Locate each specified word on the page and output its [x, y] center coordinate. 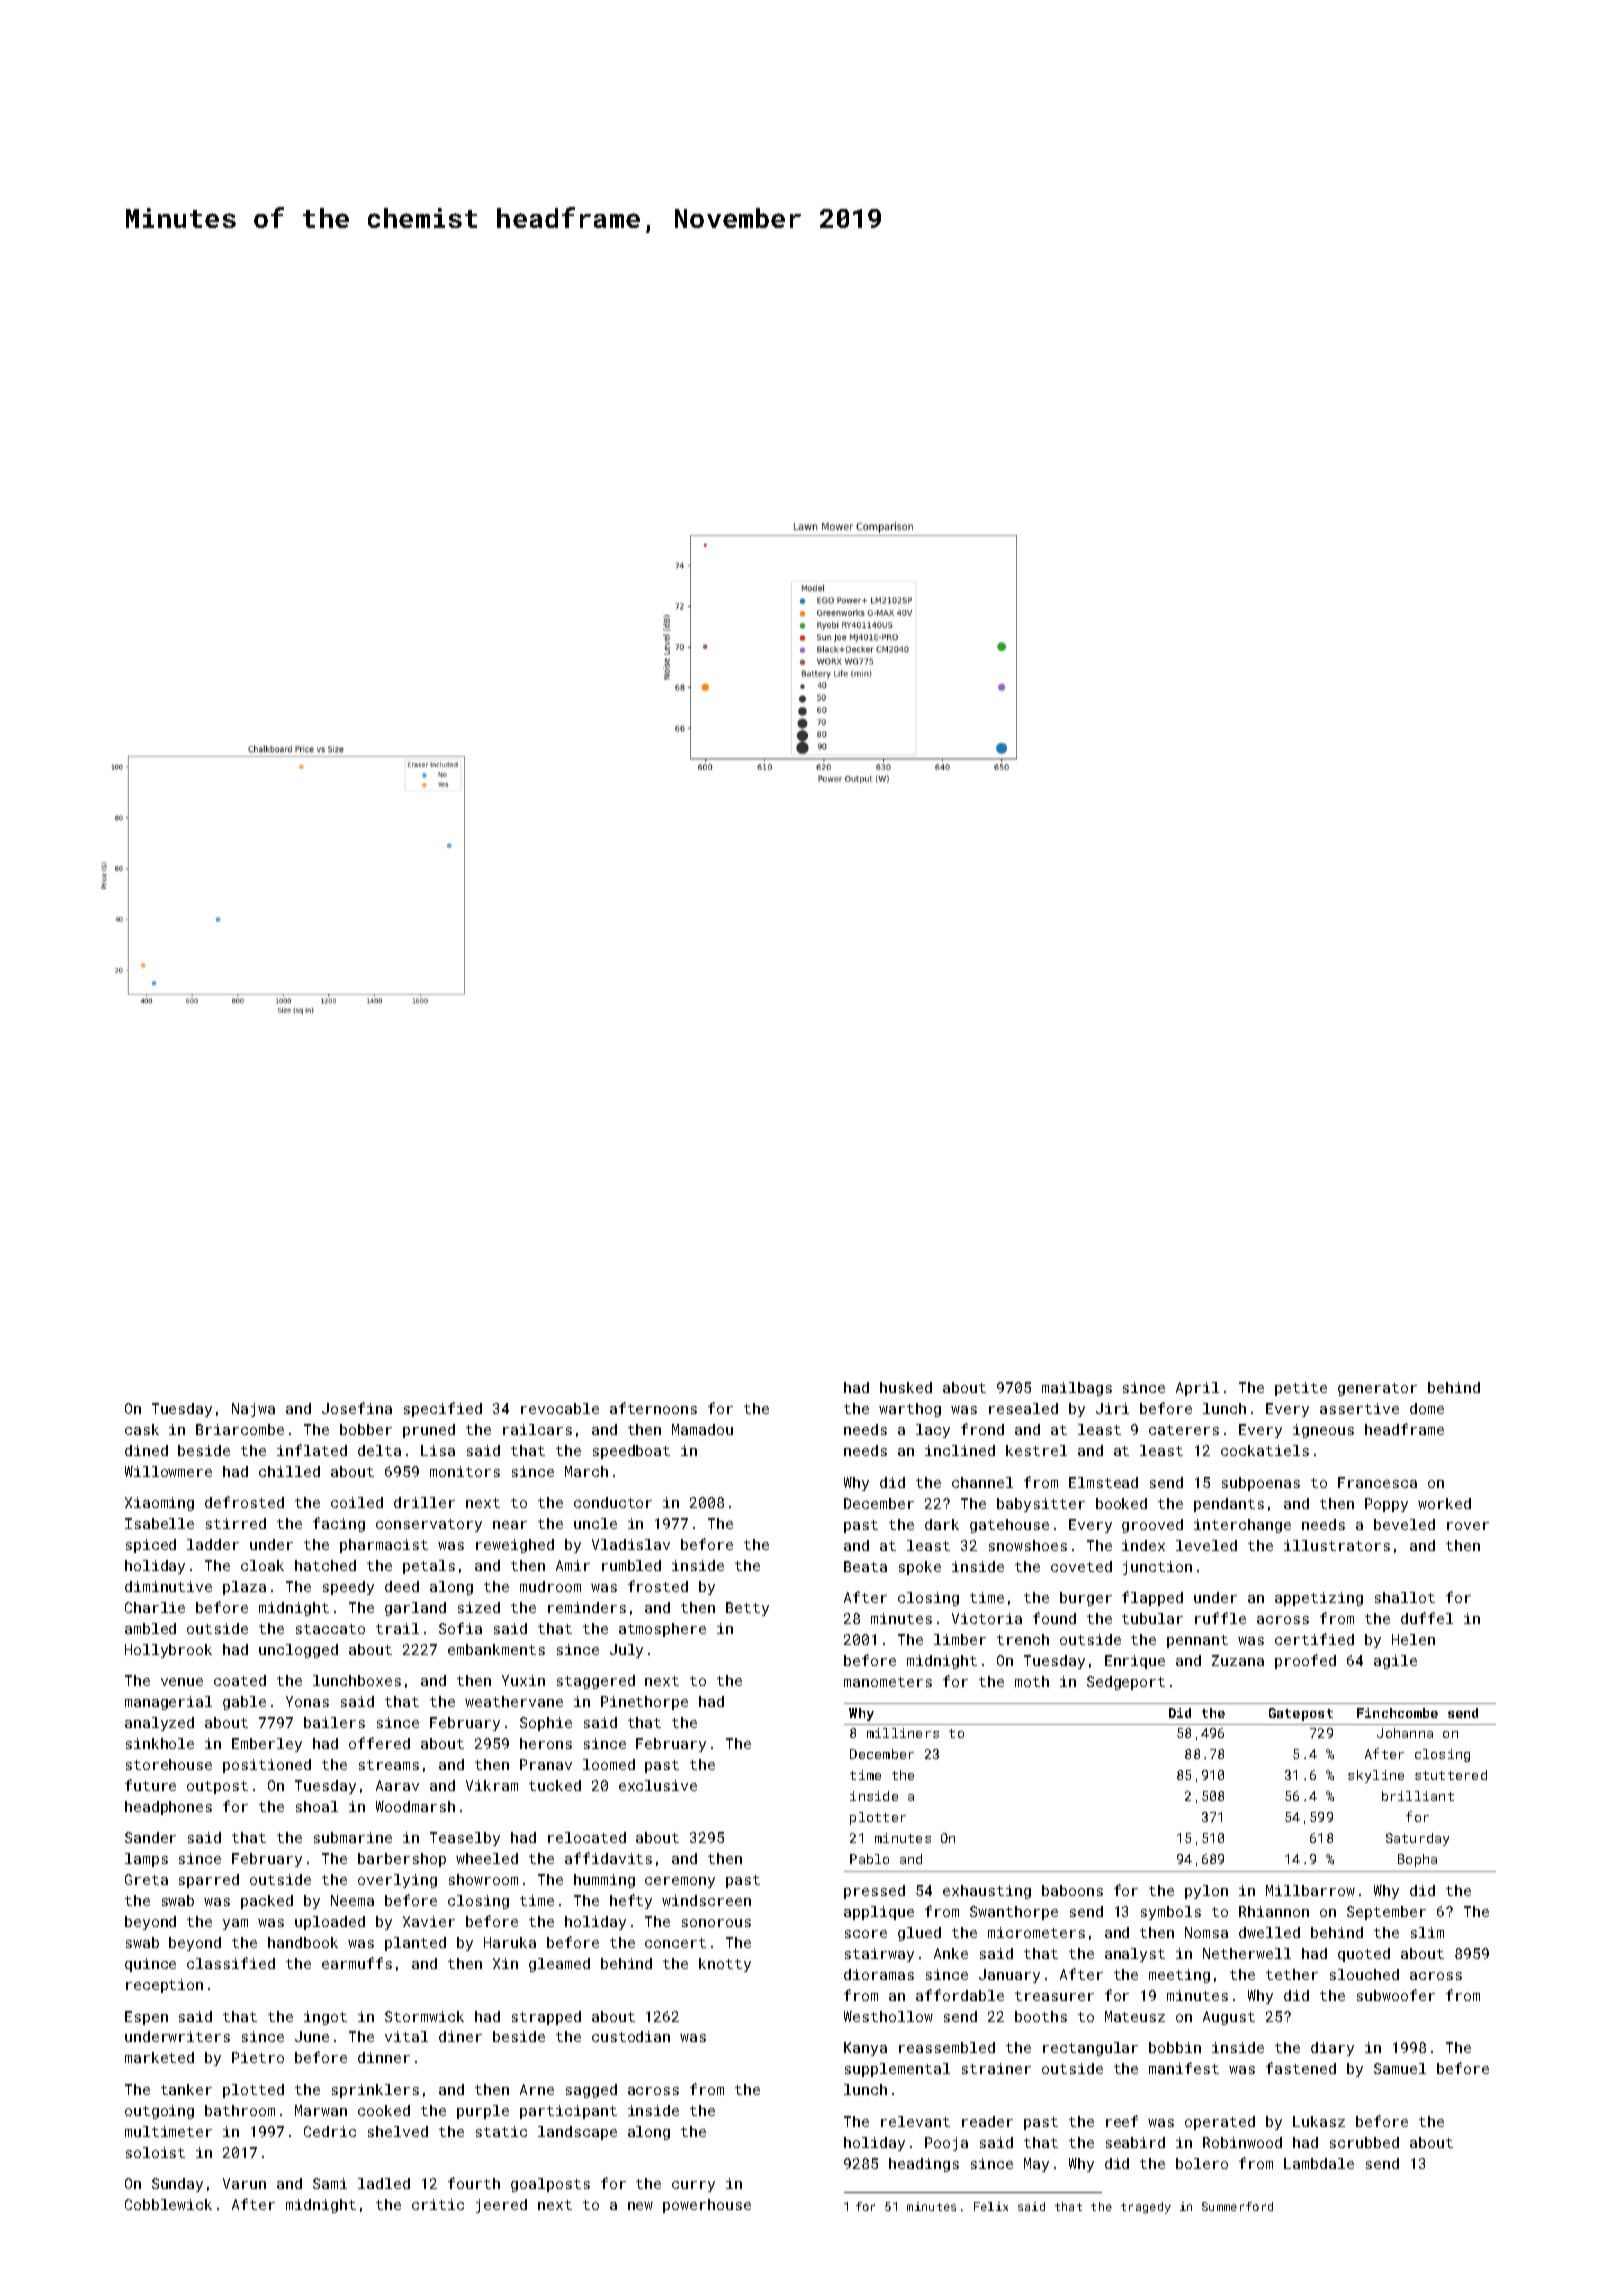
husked [906, 1387]
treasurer [1054, 1996]
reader [987, 2121]
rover [1468, 1526]
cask [142, 1429]
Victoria [987, 1618]
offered [379, 1743]
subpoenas [1261, 1484]
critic [438, 2204]
